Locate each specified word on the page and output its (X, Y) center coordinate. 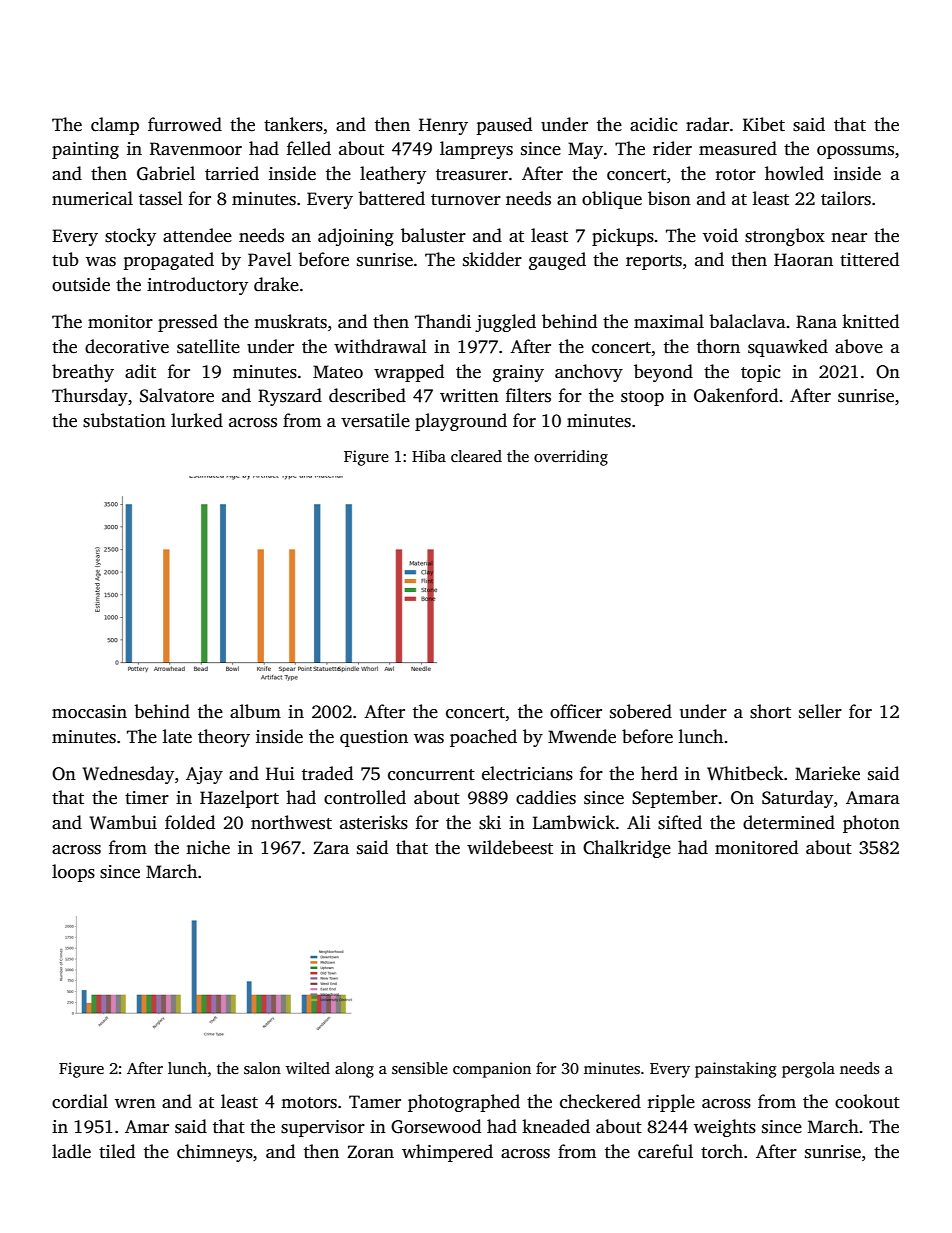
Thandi (443, 321)
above (859, 346)
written (469, 396)
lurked (197, 420)
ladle (71, 1151)
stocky (130, 237)
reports (654, 262)
